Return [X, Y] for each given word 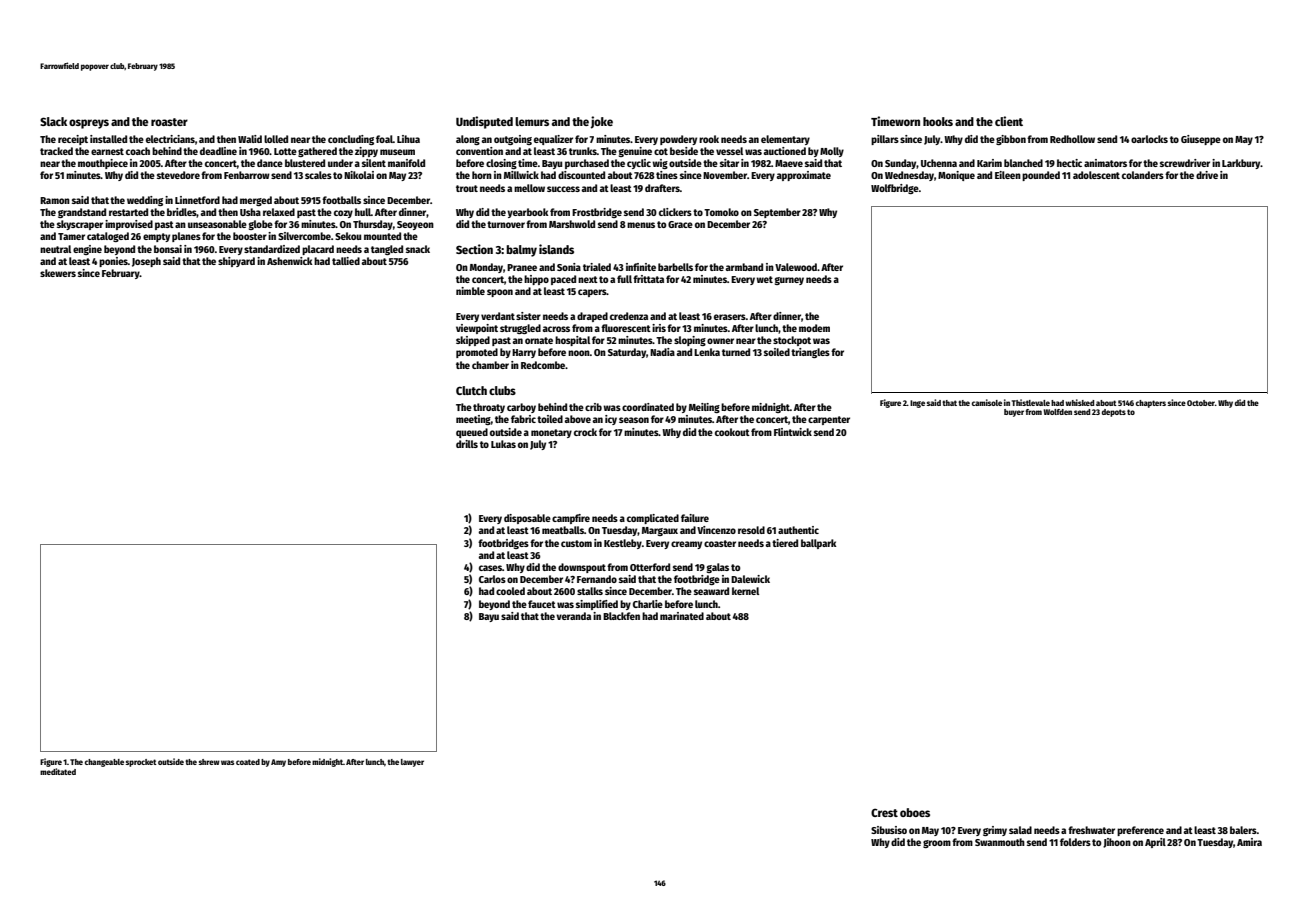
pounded [1041, 176]
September [777, 213]
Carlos [492, 579]
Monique [956, 176]
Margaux [660, 531]
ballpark [818, 544]
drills [467, 444]
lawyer [412, 763]
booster [250, 236]
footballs [341, 200]
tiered [785, 543]
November [725, 175]
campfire [571, 519]
